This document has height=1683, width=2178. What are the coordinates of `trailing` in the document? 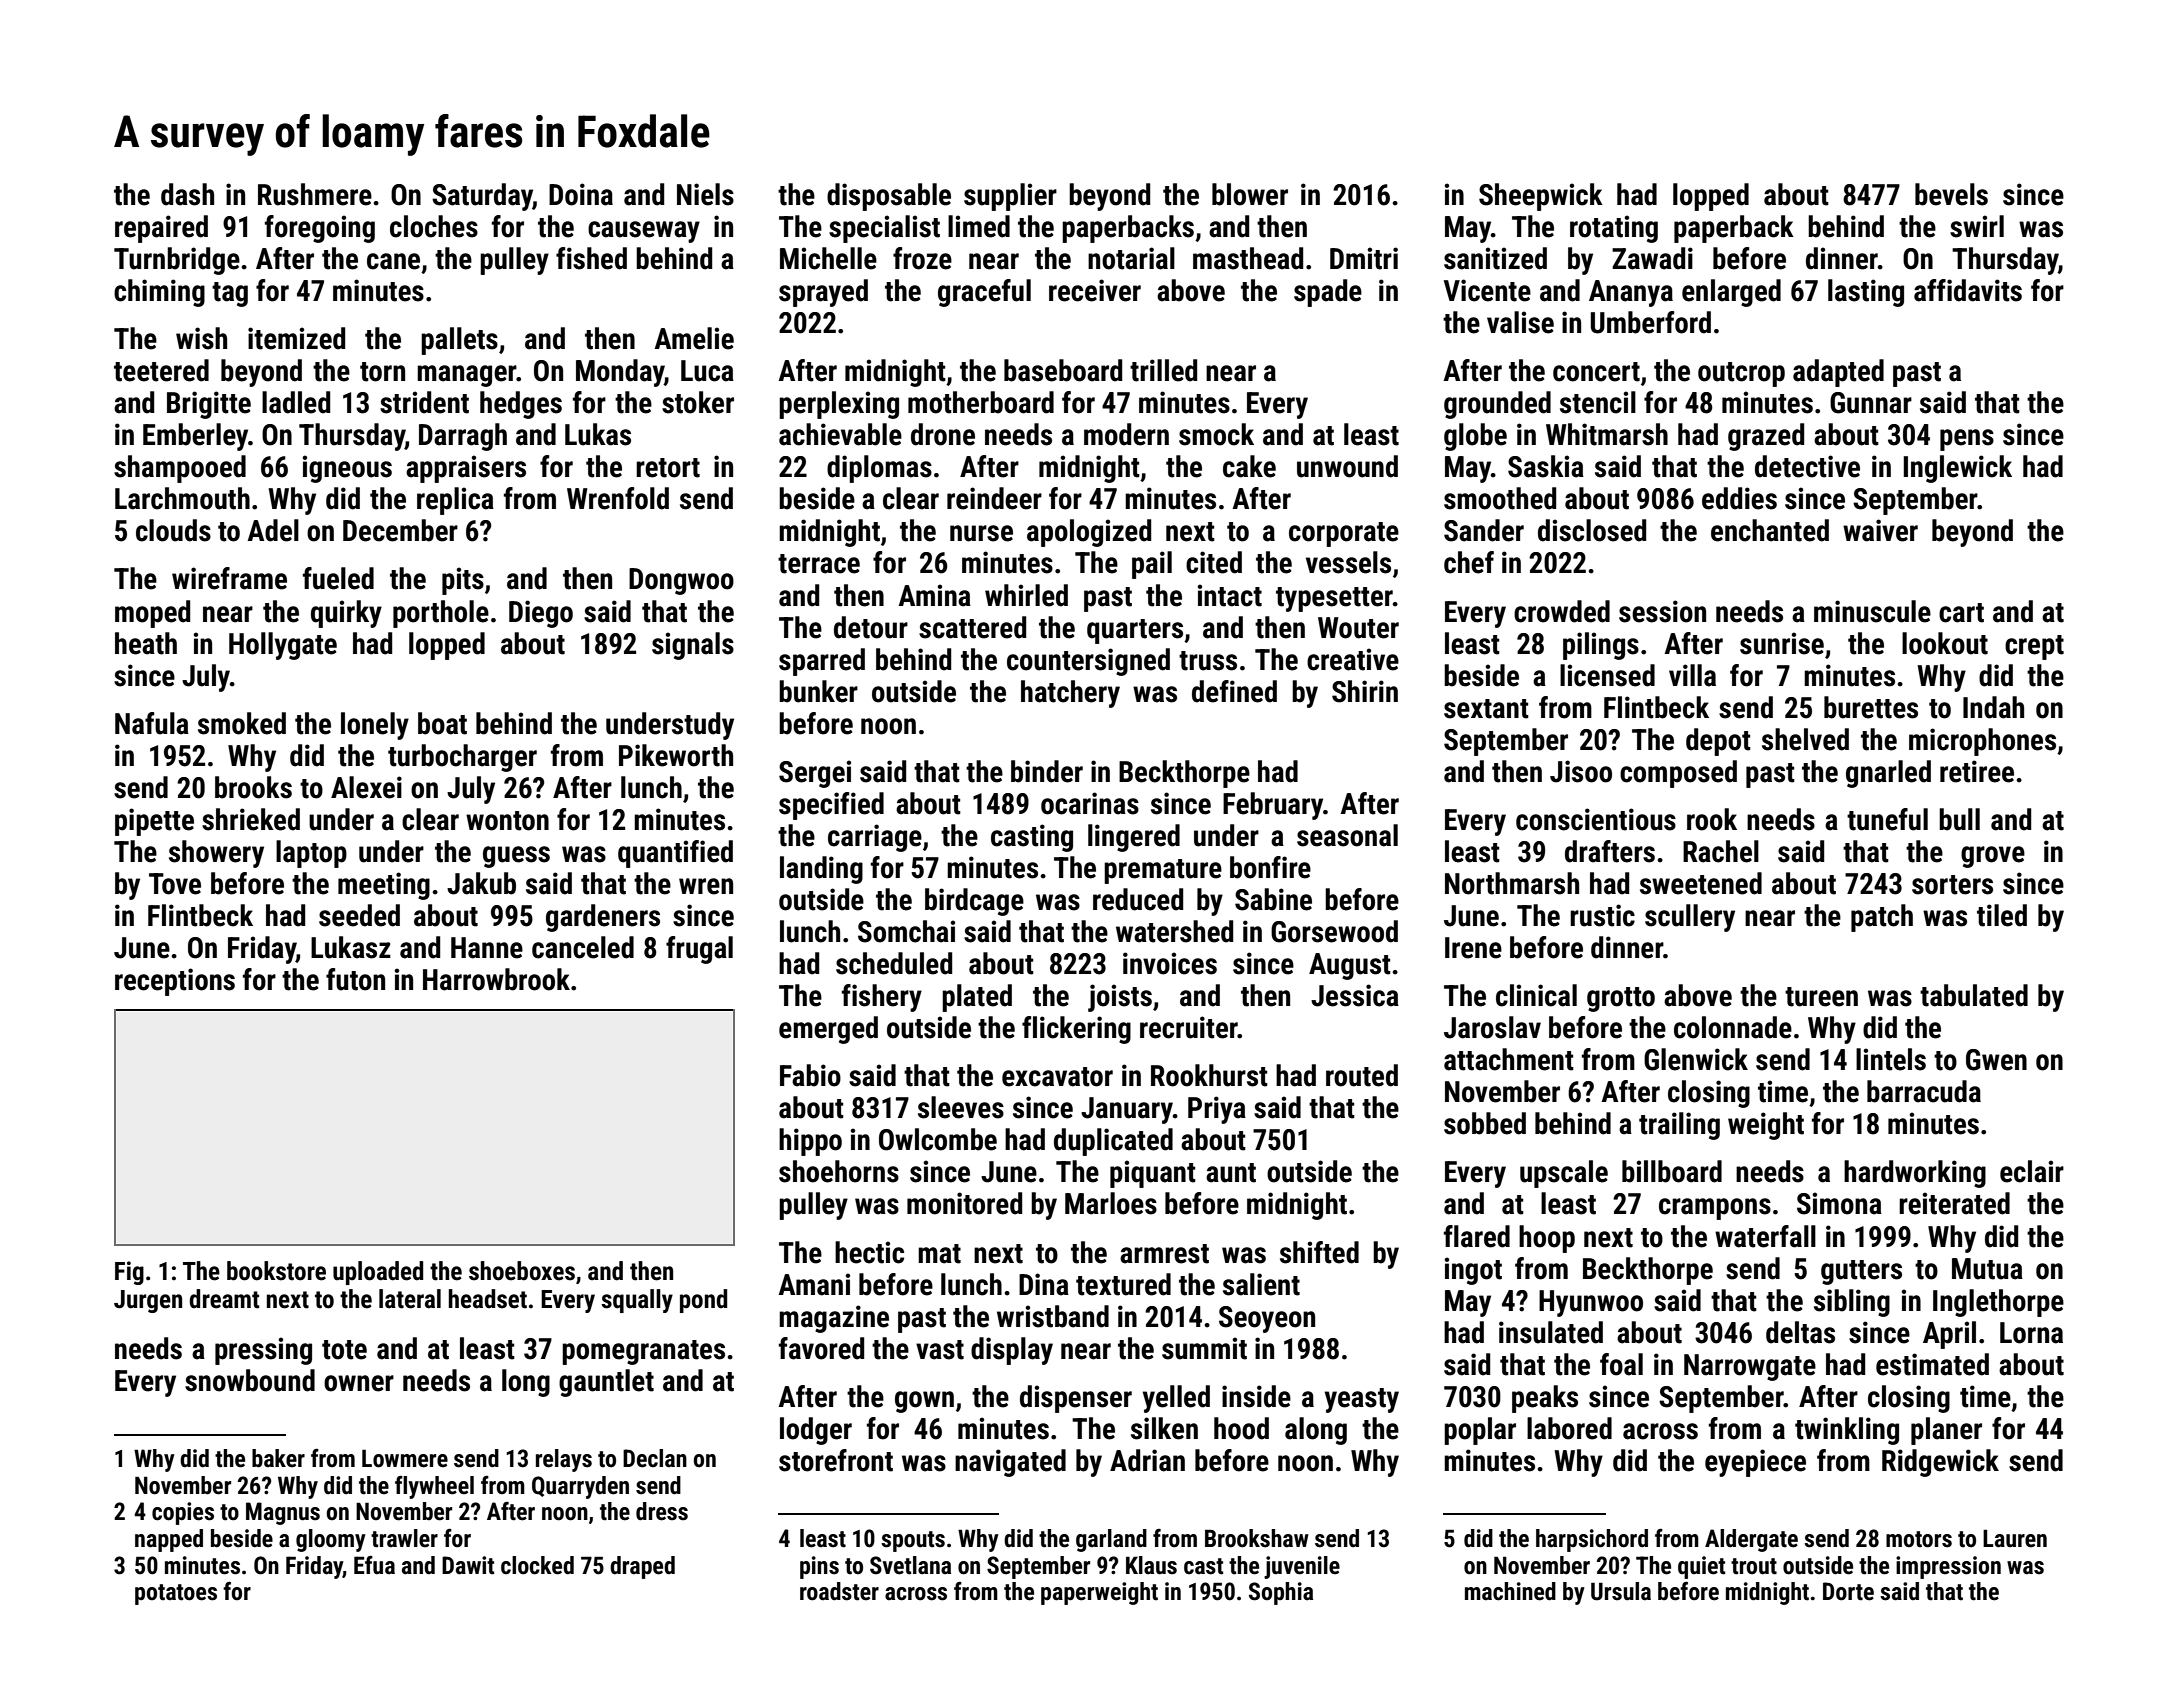 It's located at (1679, 1126).
